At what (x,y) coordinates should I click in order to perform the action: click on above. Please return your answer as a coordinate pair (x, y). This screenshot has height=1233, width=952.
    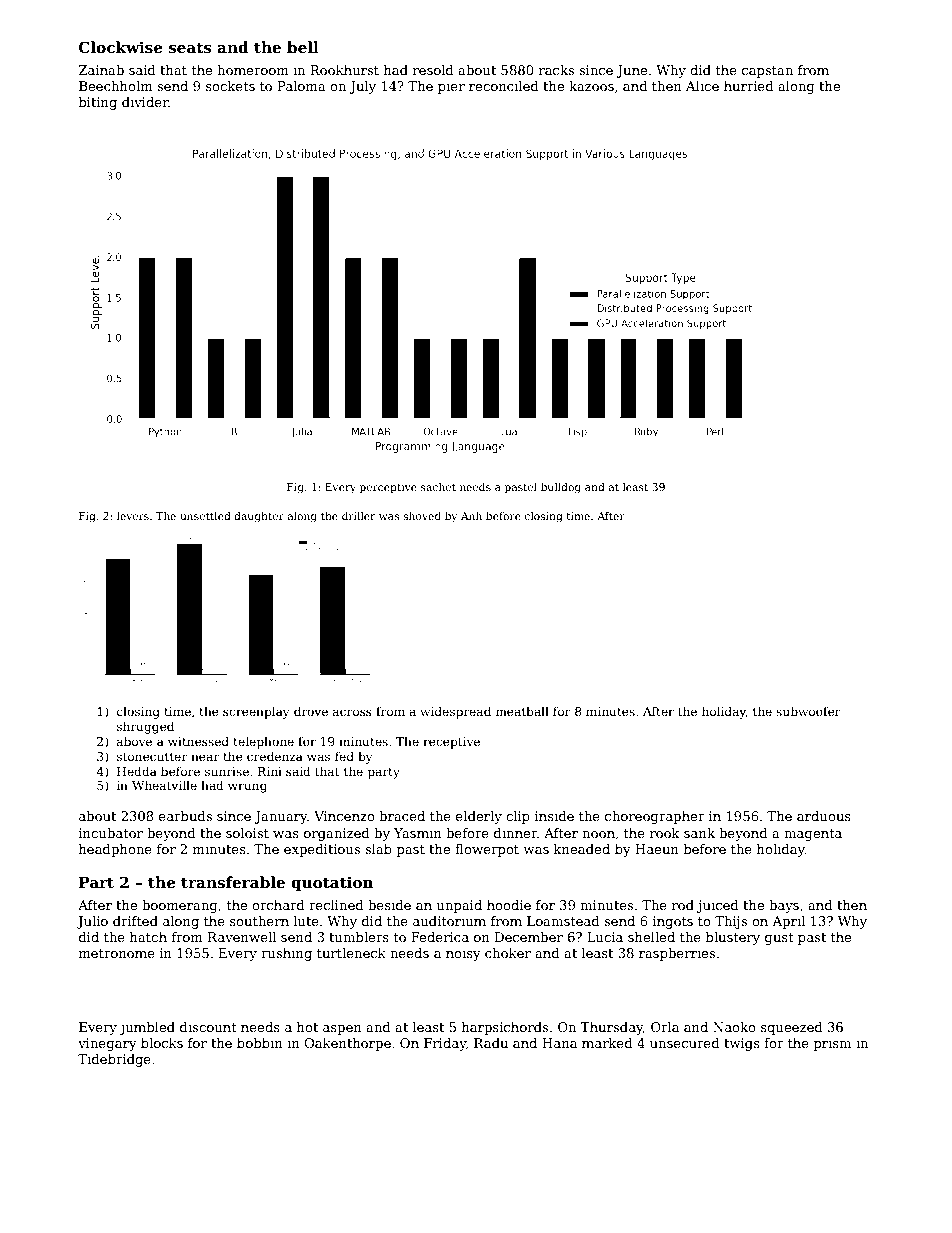
    Looking at the image, I should click on (134, 741).
